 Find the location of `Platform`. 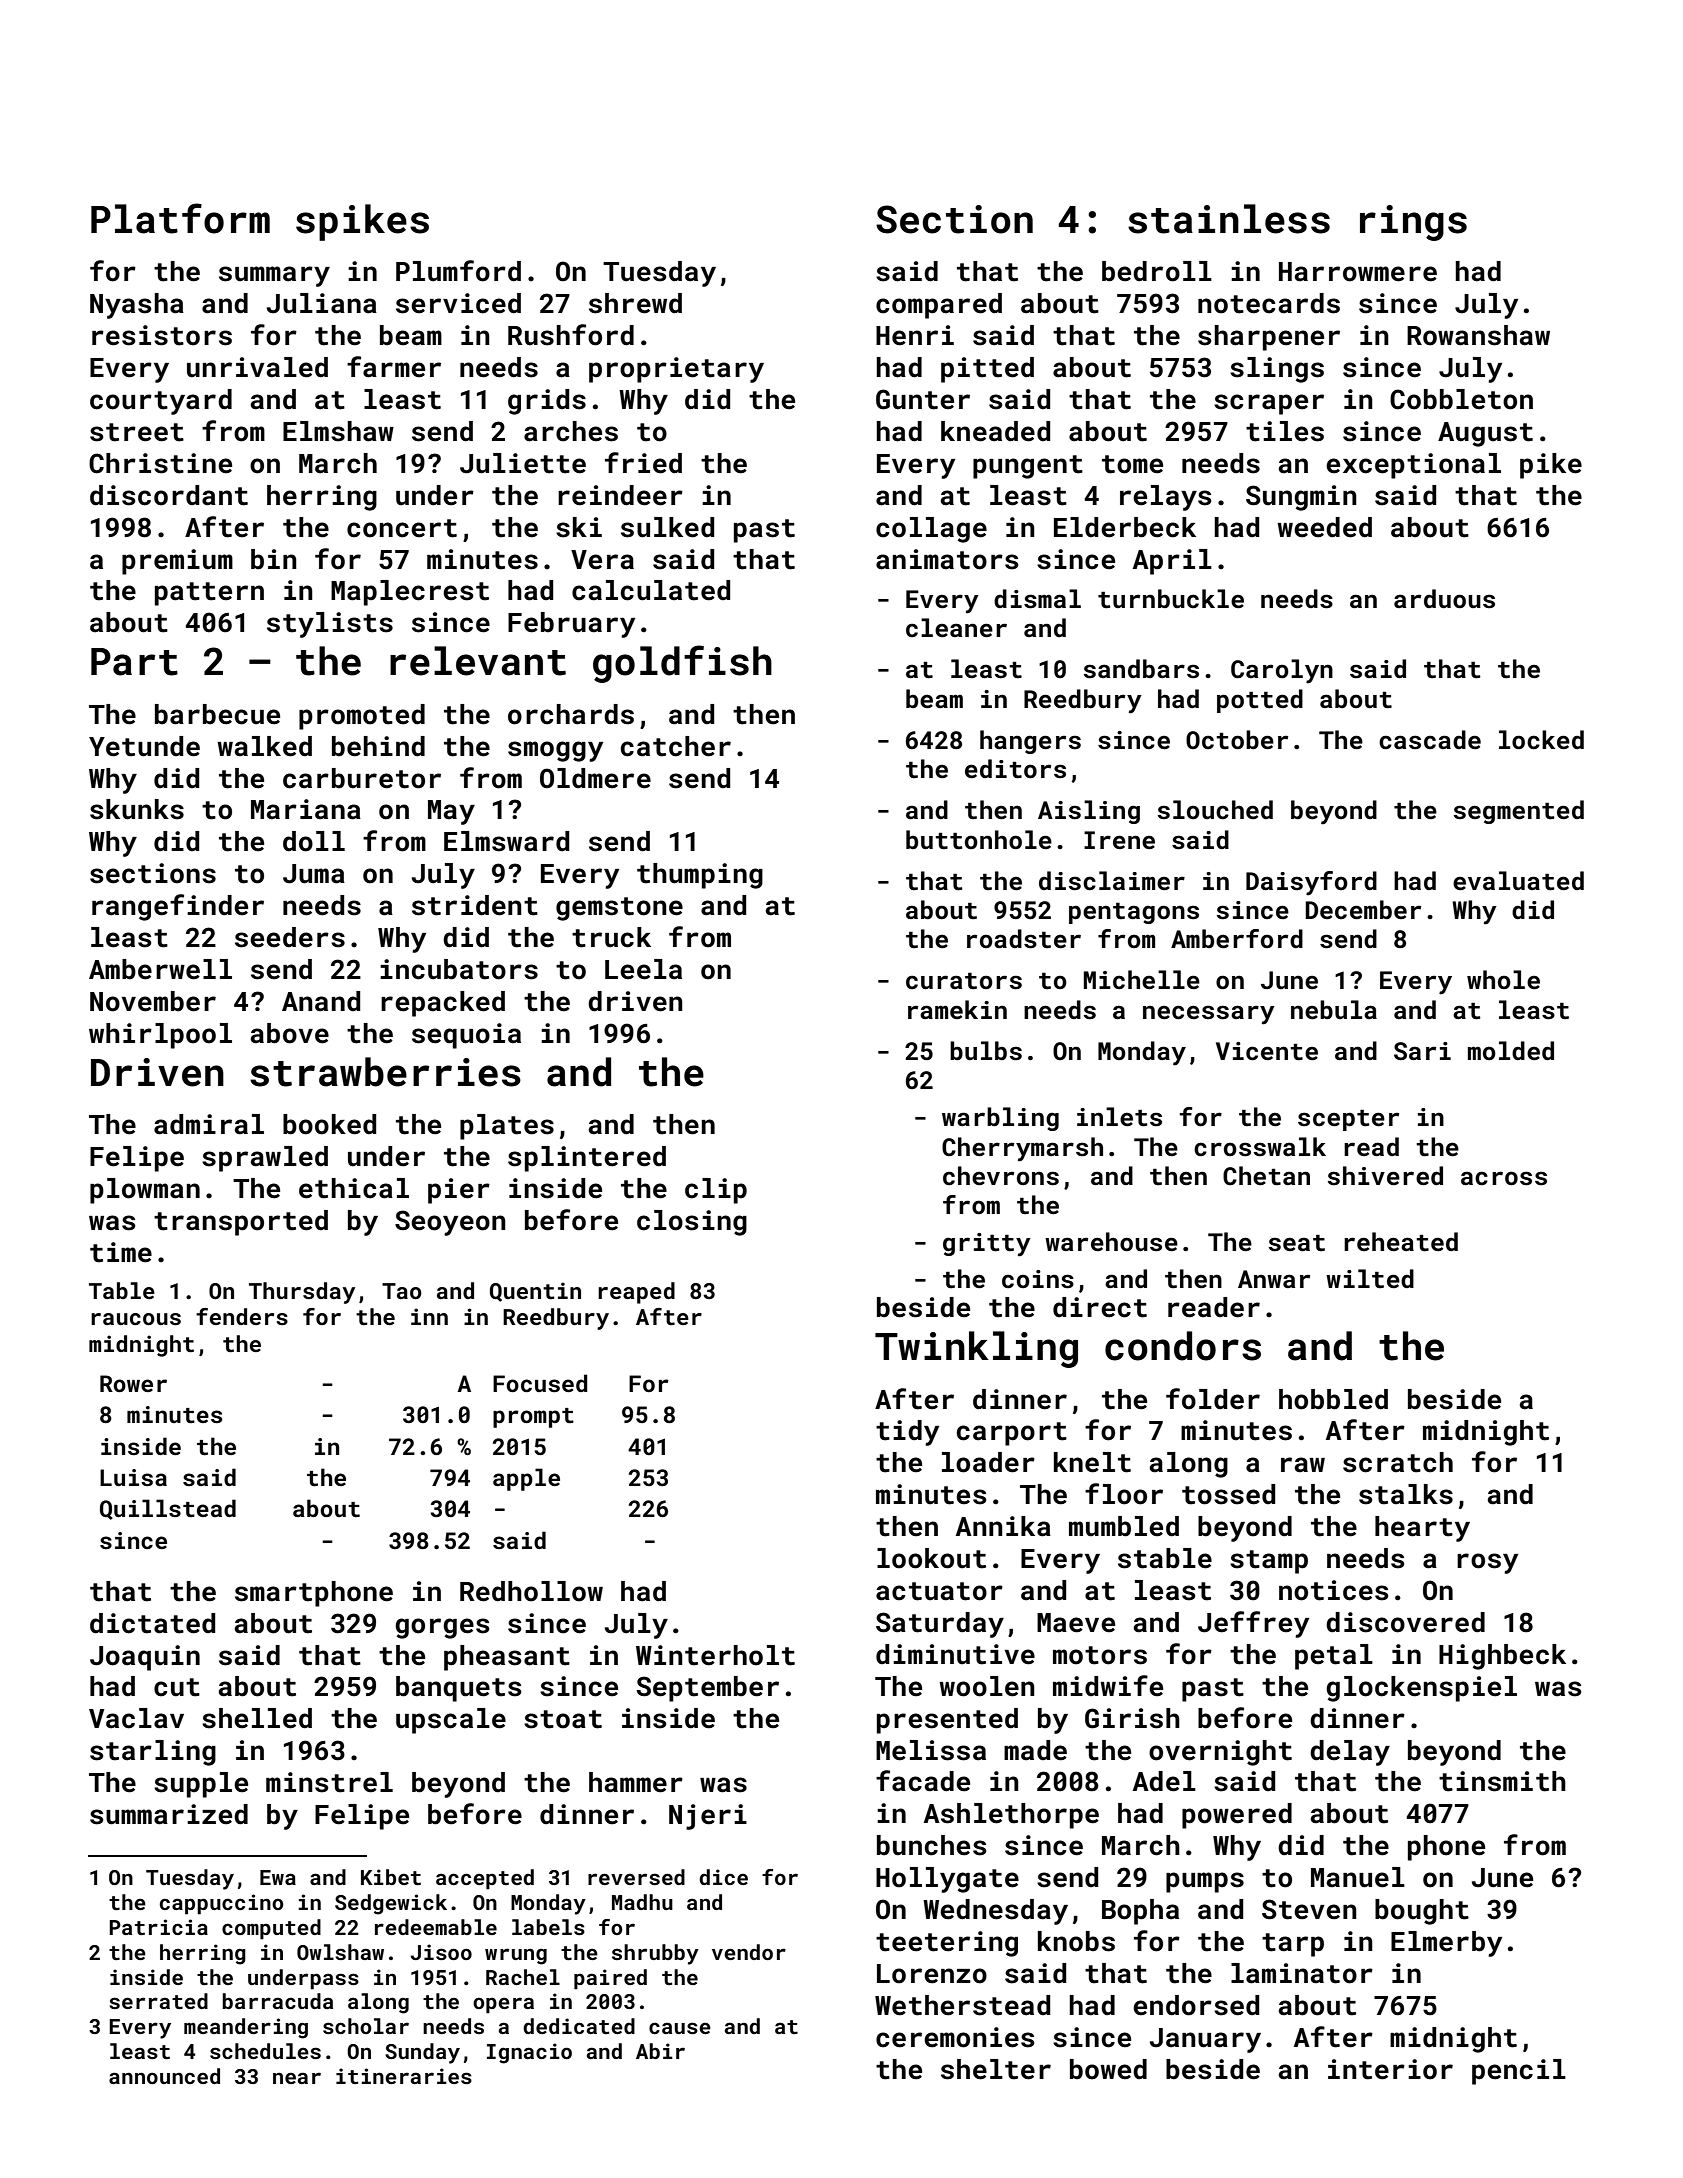

Platform is located at coordinates (180, 218).
